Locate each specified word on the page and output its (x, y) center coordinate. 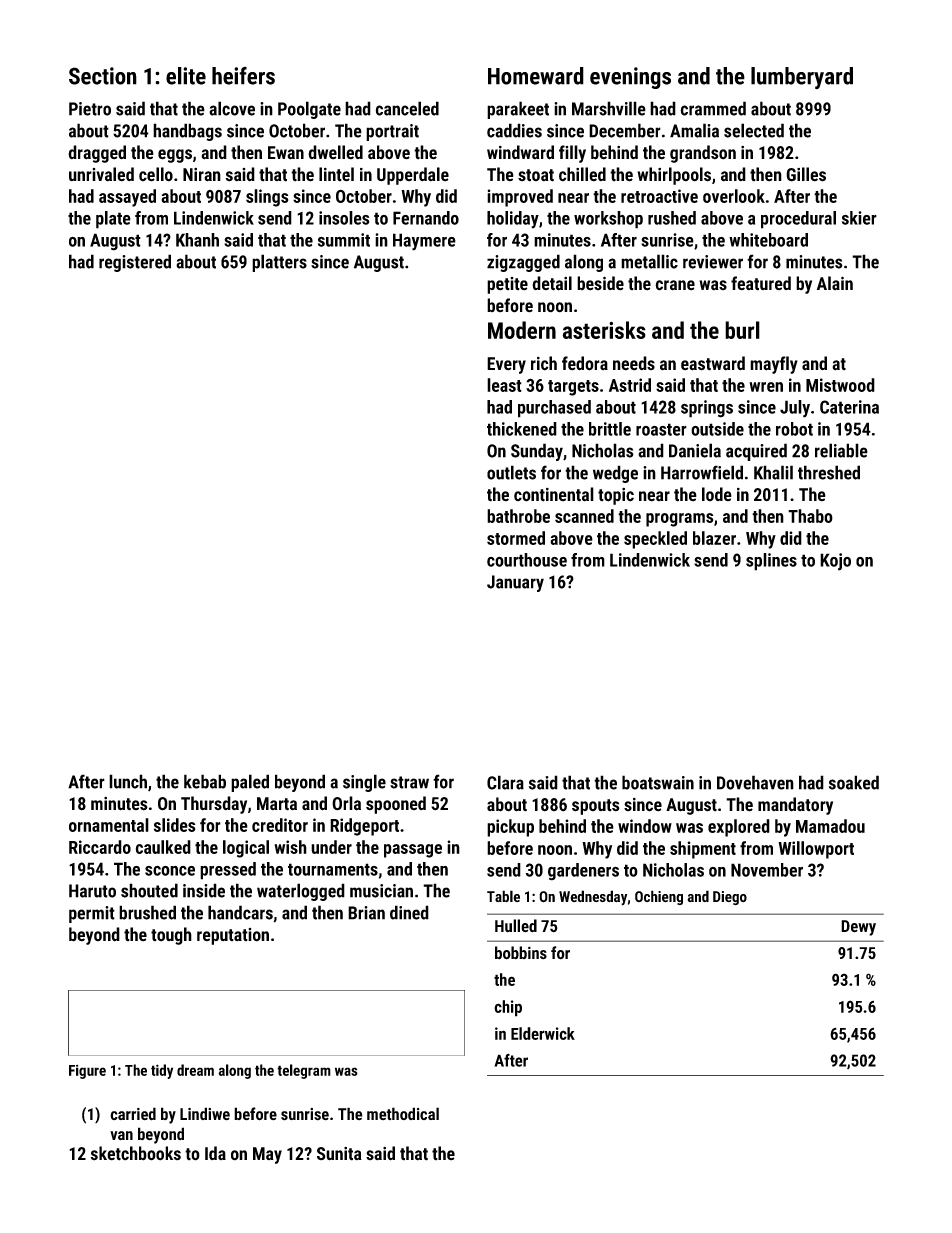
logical (246, 849)
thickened (522, 429)
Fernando (426, 218)
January (515, 583)
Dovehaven (755, 782)
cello (156, 174)
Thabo (810, 516)
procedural (798, 220)
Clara (505, 782)
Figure (87, 1072)
